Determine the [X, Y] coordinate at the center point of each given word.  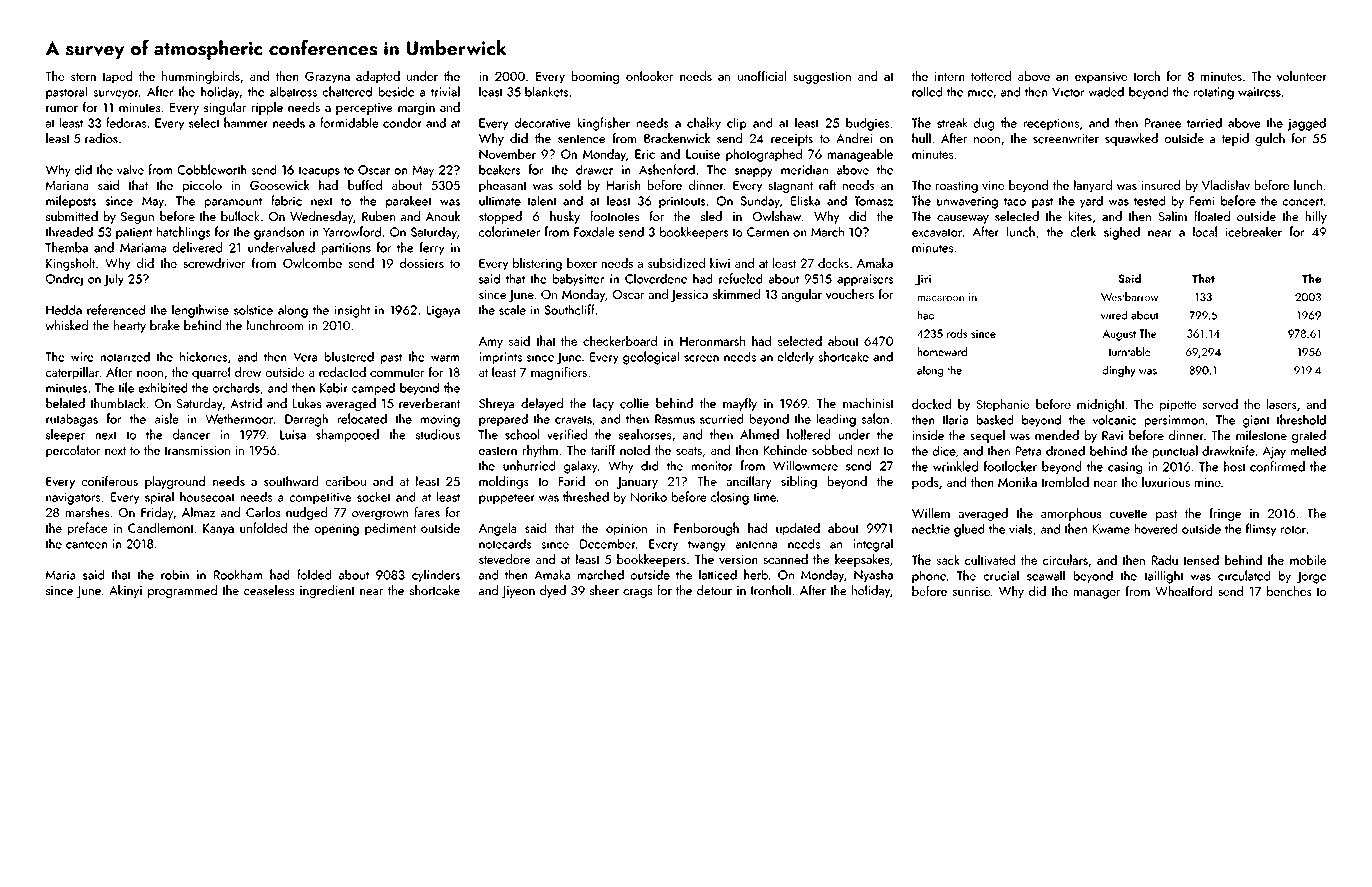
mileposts [71, 202]
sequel [987, 436]
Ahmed [759, 434]
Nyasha [873, 576]
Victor [1068, 92]
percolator [73, 451]
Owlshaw [777, 216]
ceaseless [269, 590]
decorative [543, 122]
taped [117, 77]
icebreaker [1254, 231]
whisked [66, 325]
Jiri [923, 280]
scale [512, 309]
